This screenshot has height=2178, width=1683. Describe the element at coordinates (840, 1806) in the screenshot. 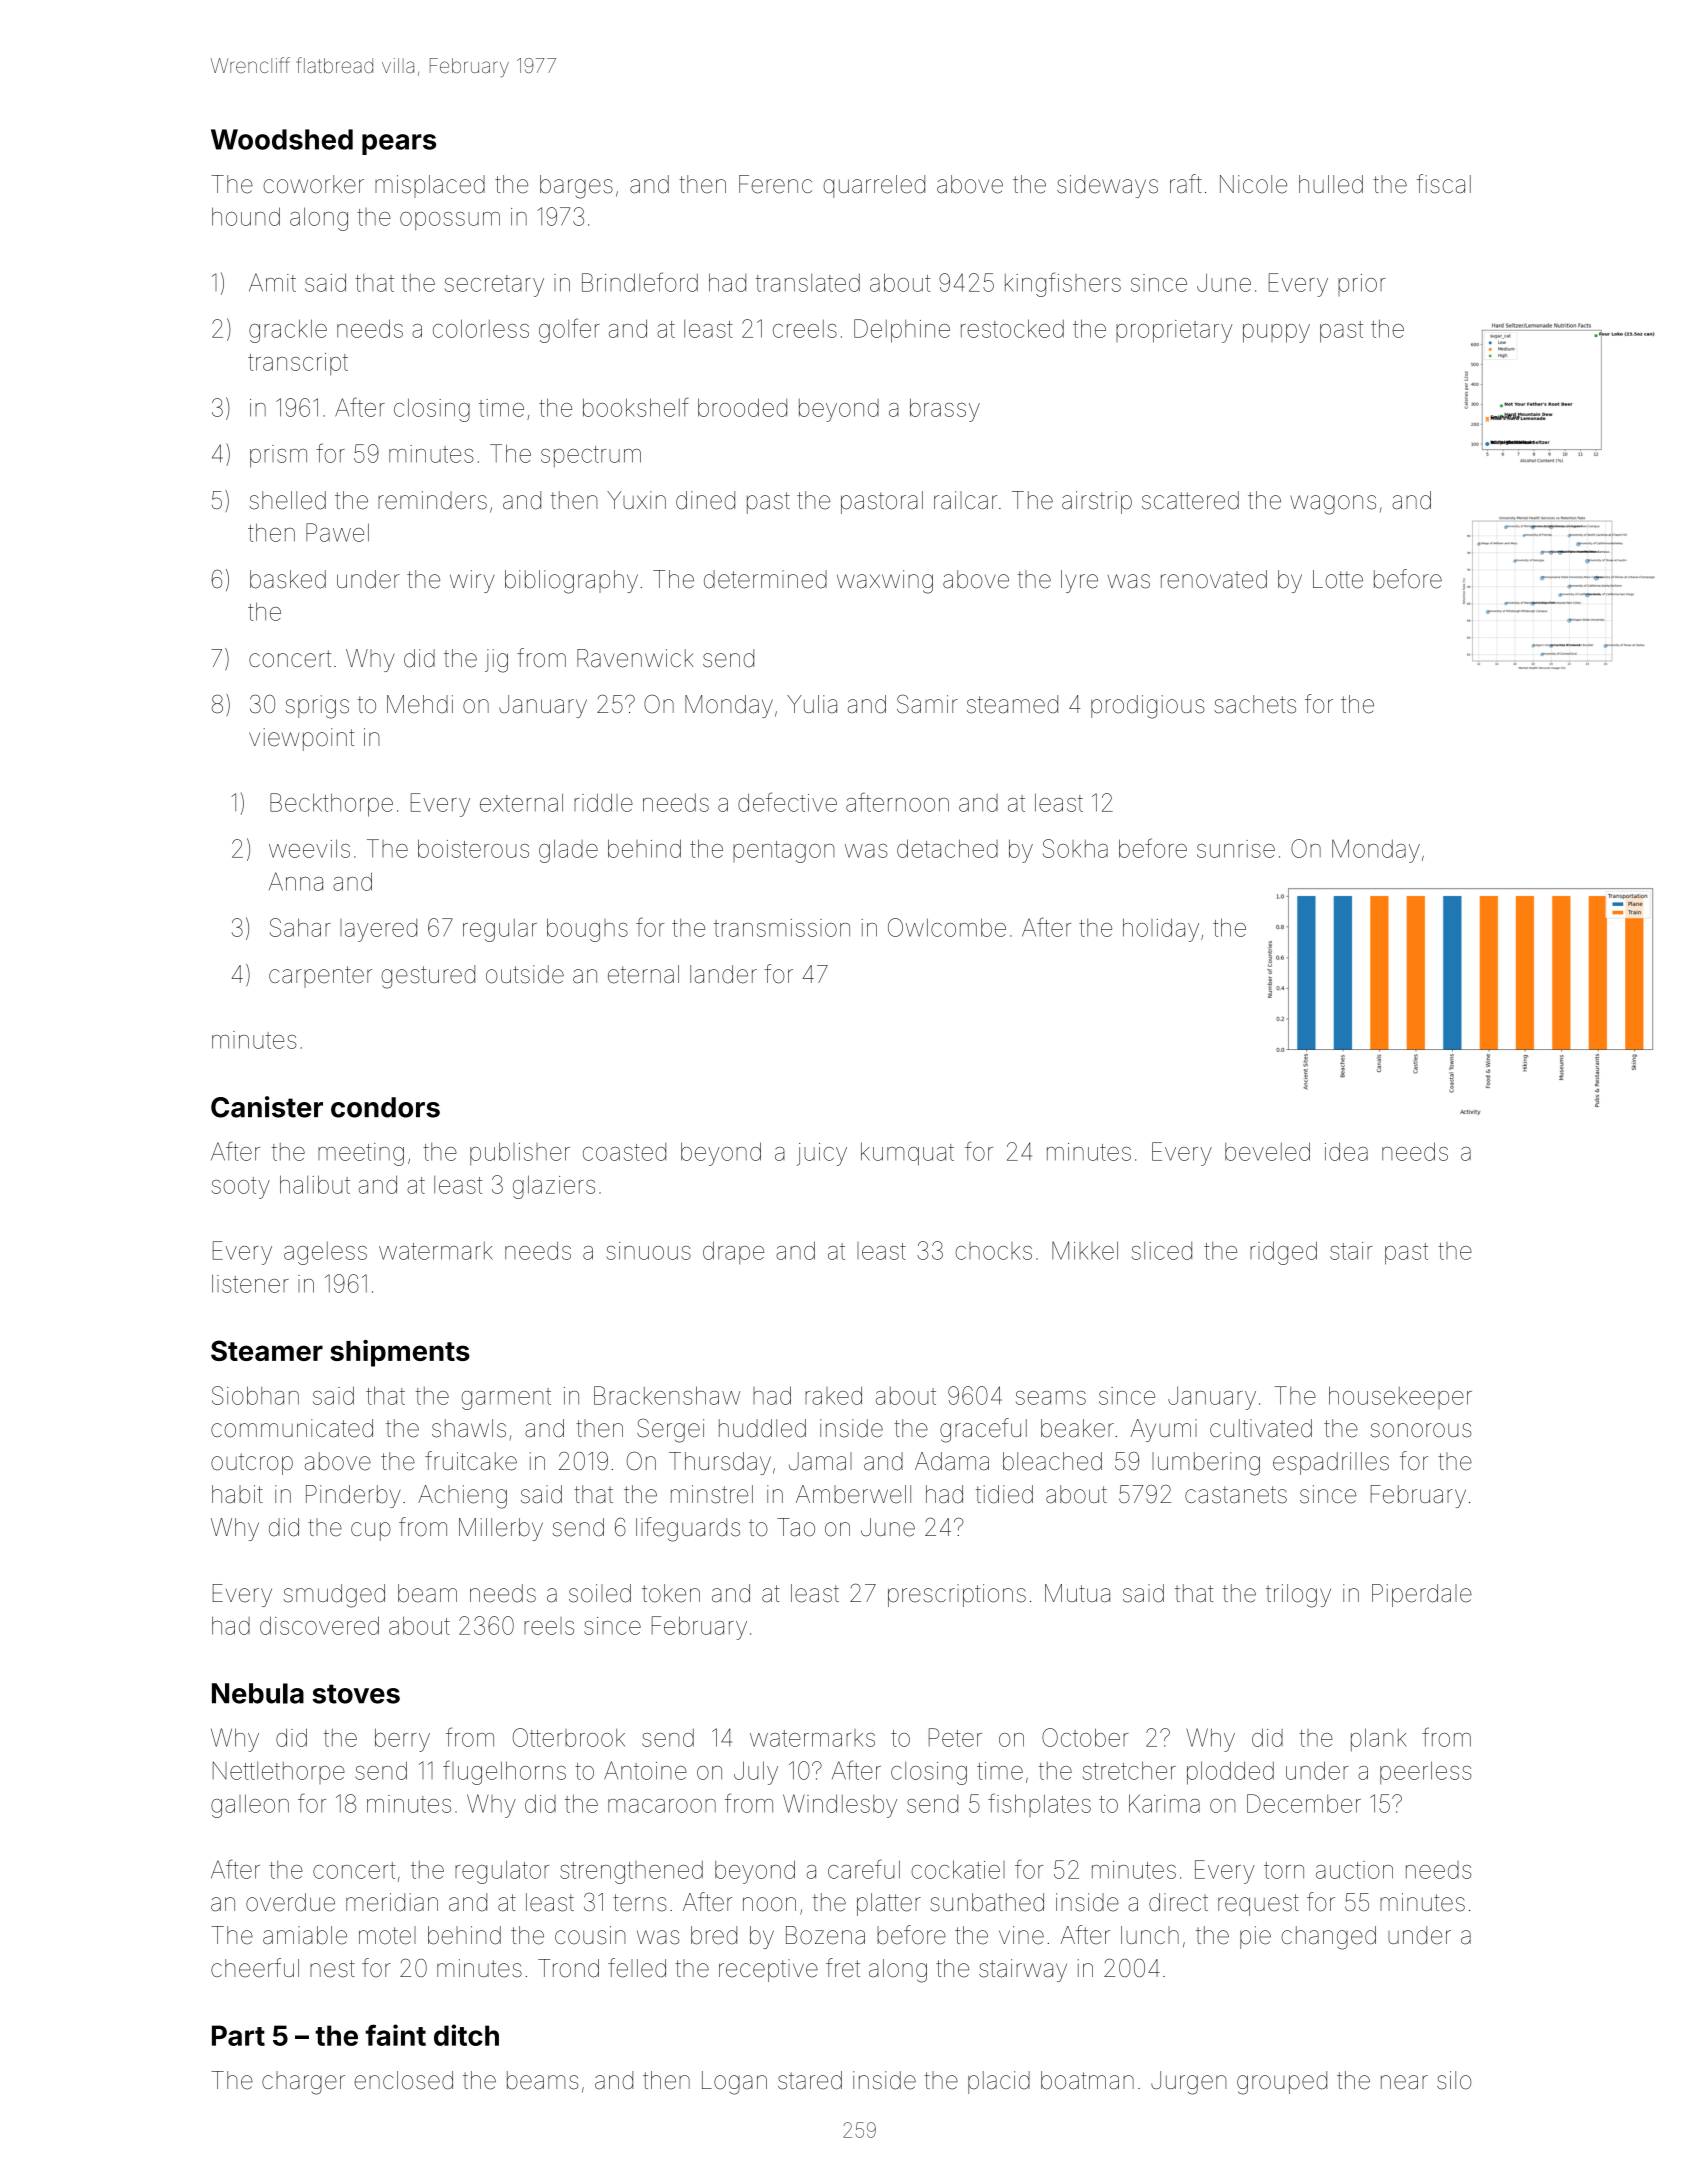

I see `Windlesby` at that location.
